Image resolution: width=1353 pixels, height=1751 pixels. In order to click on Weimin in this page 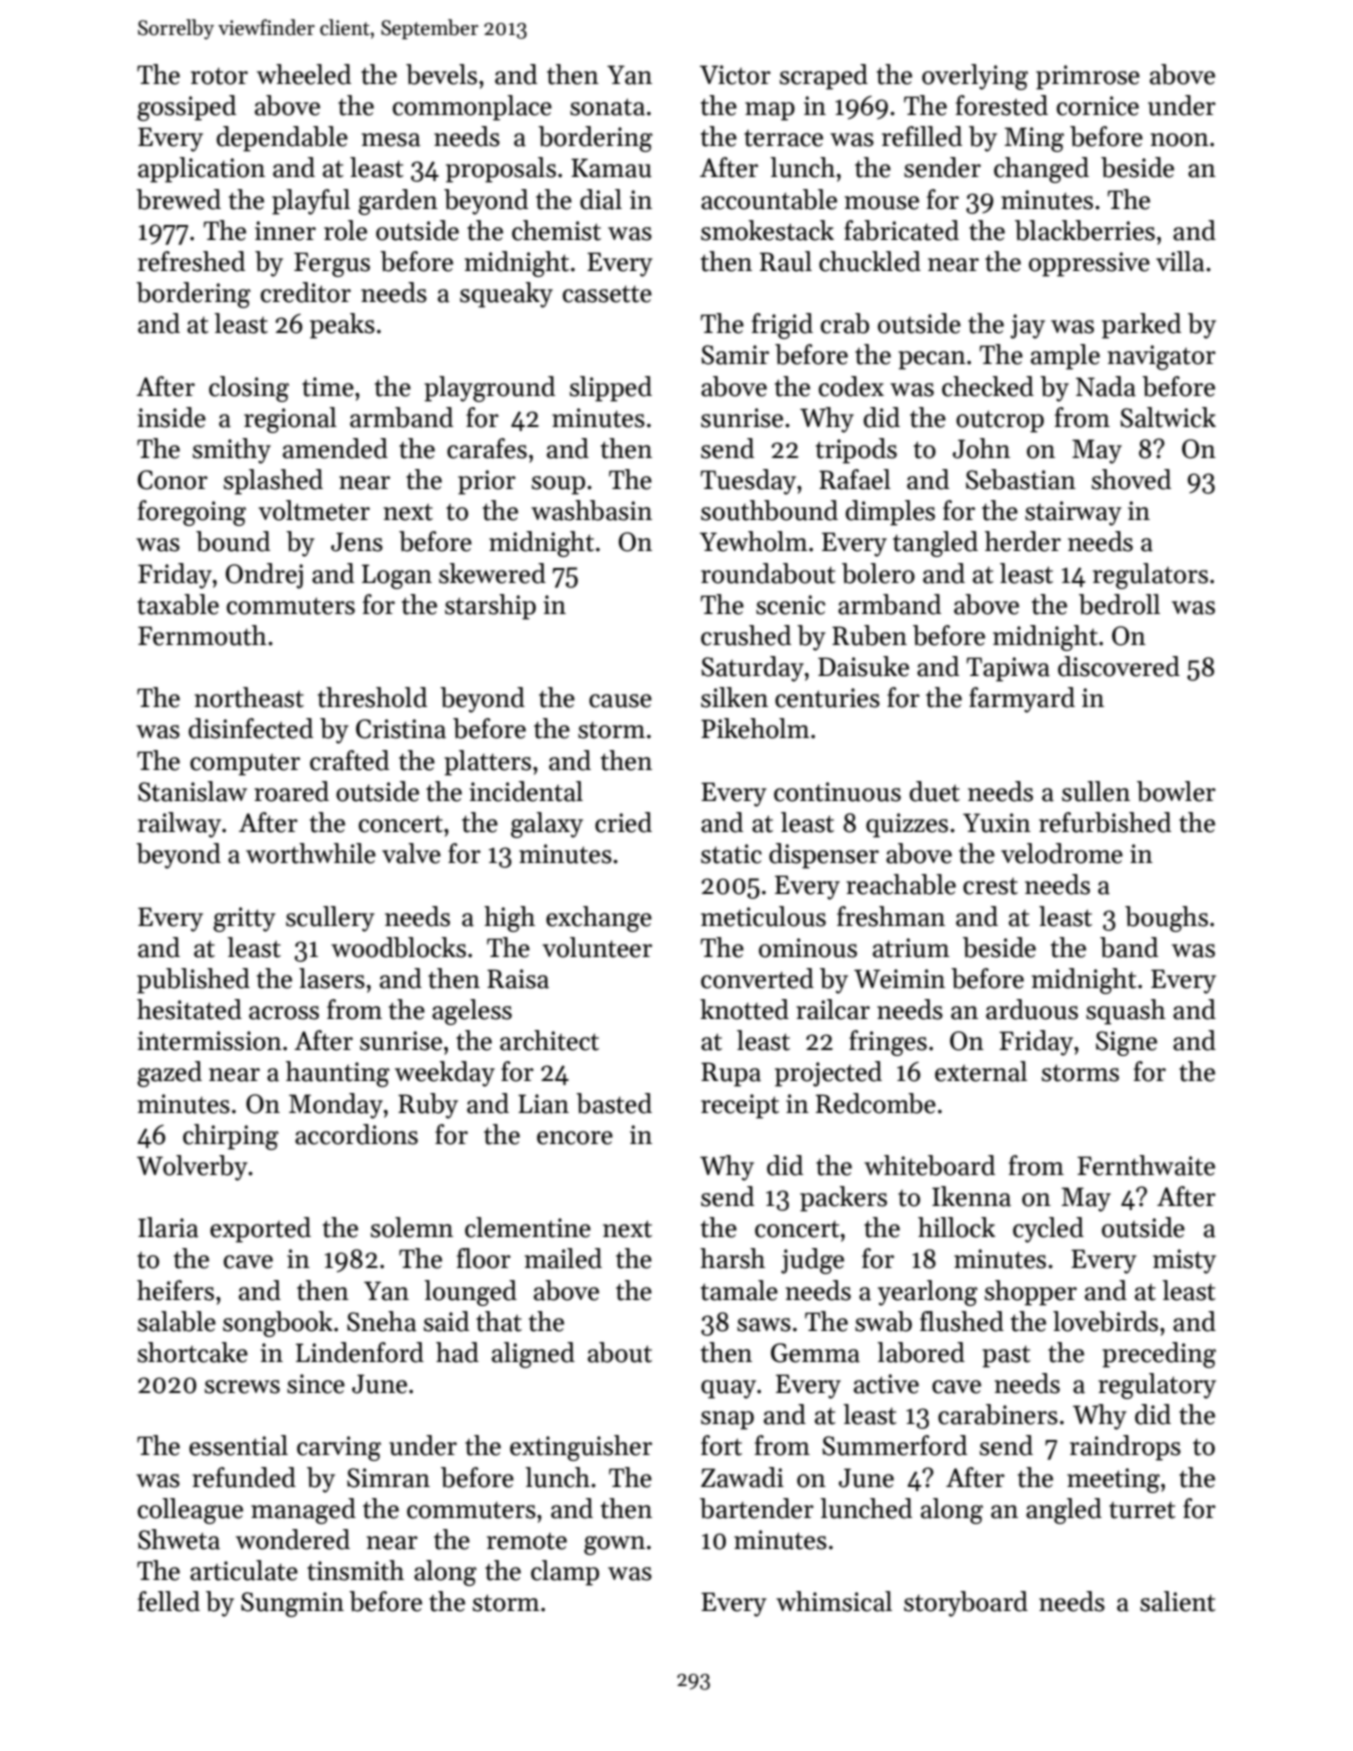, I will do `click(899, 979)`.
